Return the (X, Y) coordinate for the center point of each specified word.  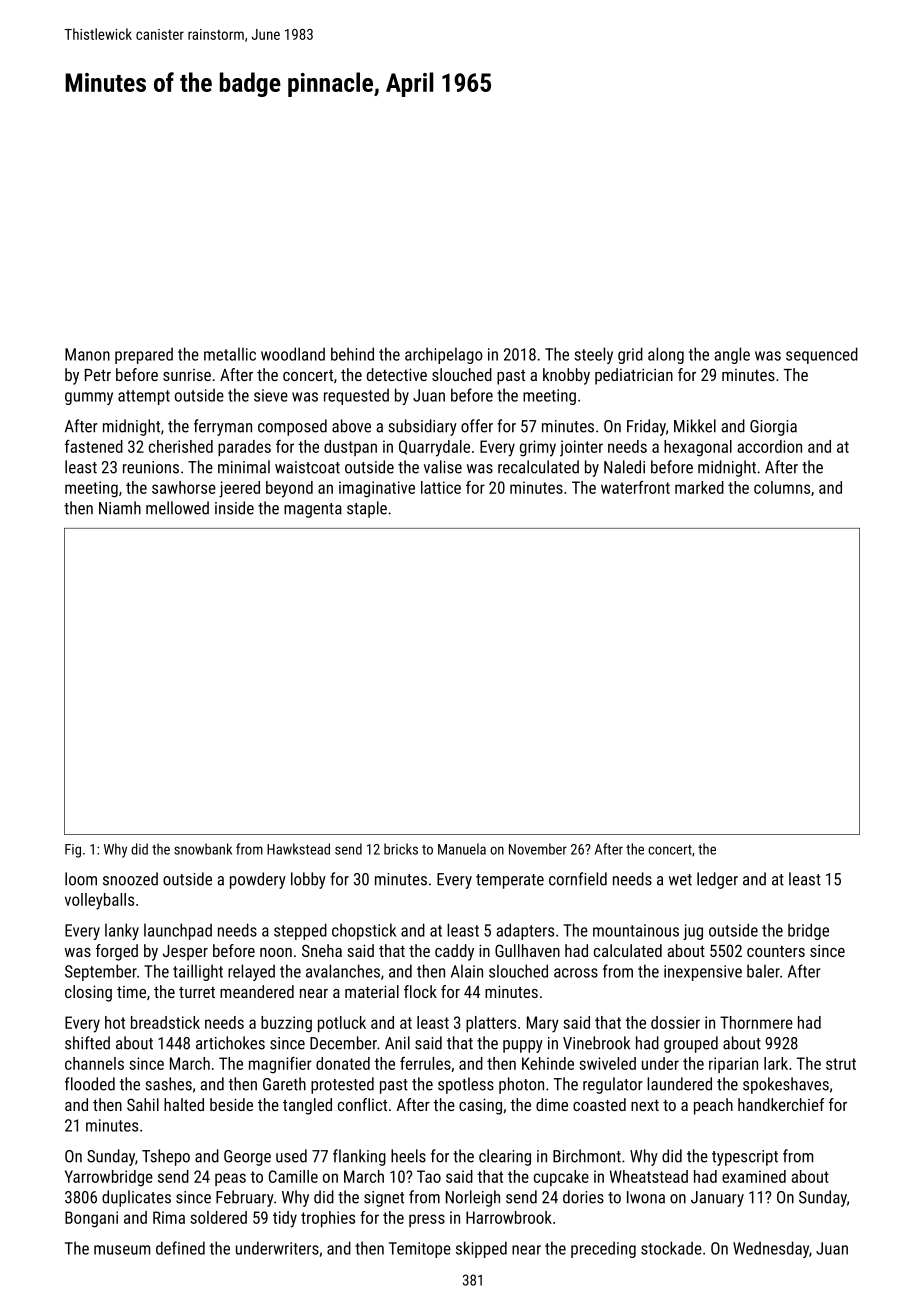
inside (234, 508)
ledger (717, 880)
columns (782, 487)
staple (367, 509)
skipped (481, 1249)
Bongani (91, 1219)
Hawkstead (298, 849)
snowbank (203, 849)
